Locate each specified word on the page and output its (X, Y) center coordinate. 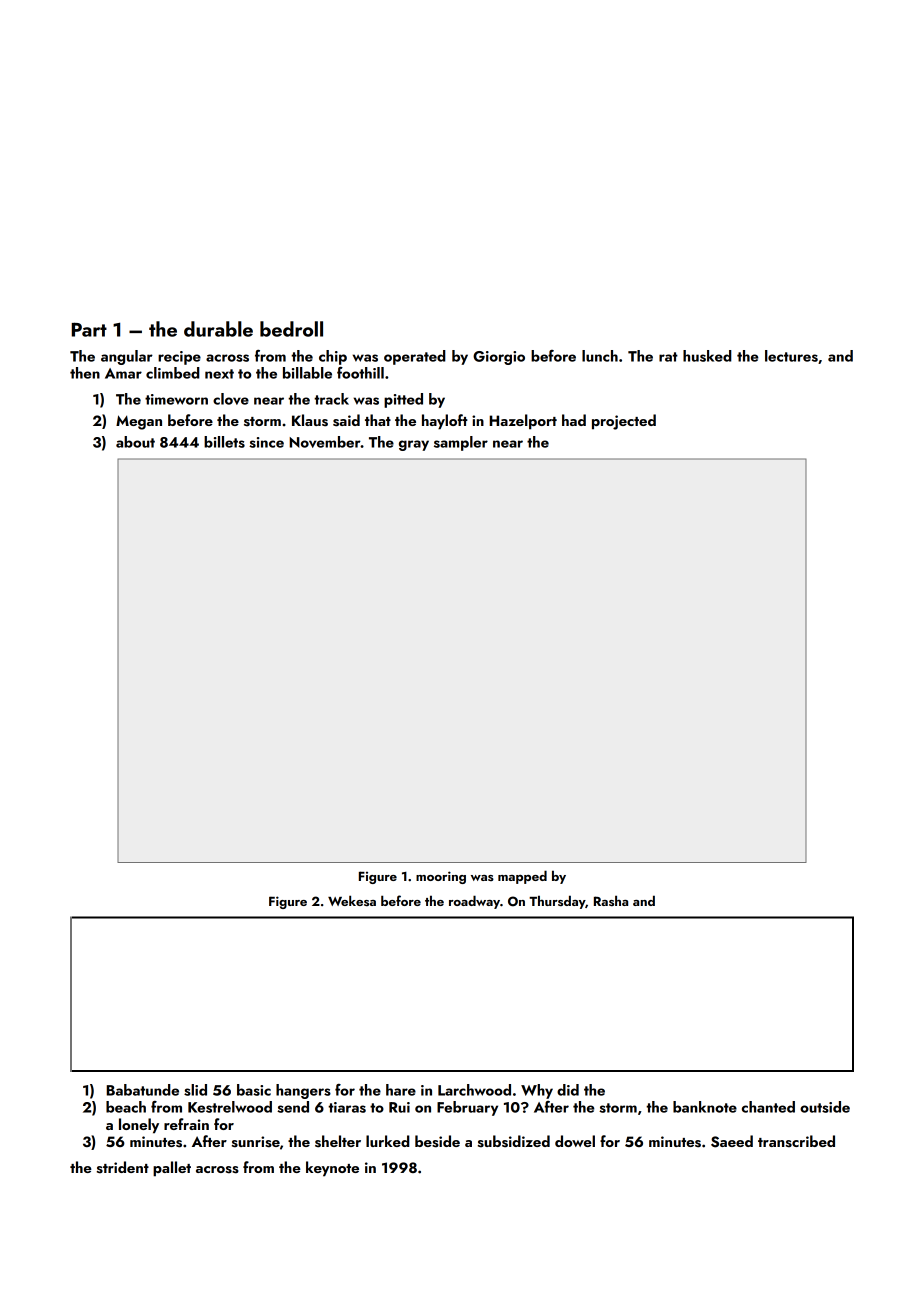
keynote (332, 1169)
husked (707, 356)
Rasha (611, 900)
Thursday (557, 902)
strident (123, 1167)
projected (624, 422)
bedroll (291, 329)
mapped (522, 877)
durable (218, 329)
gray (414, 445)
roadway (474, 902)
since (266, 442)
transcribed (796, 1141)
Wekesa (352, 900)
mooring (441, 877)
